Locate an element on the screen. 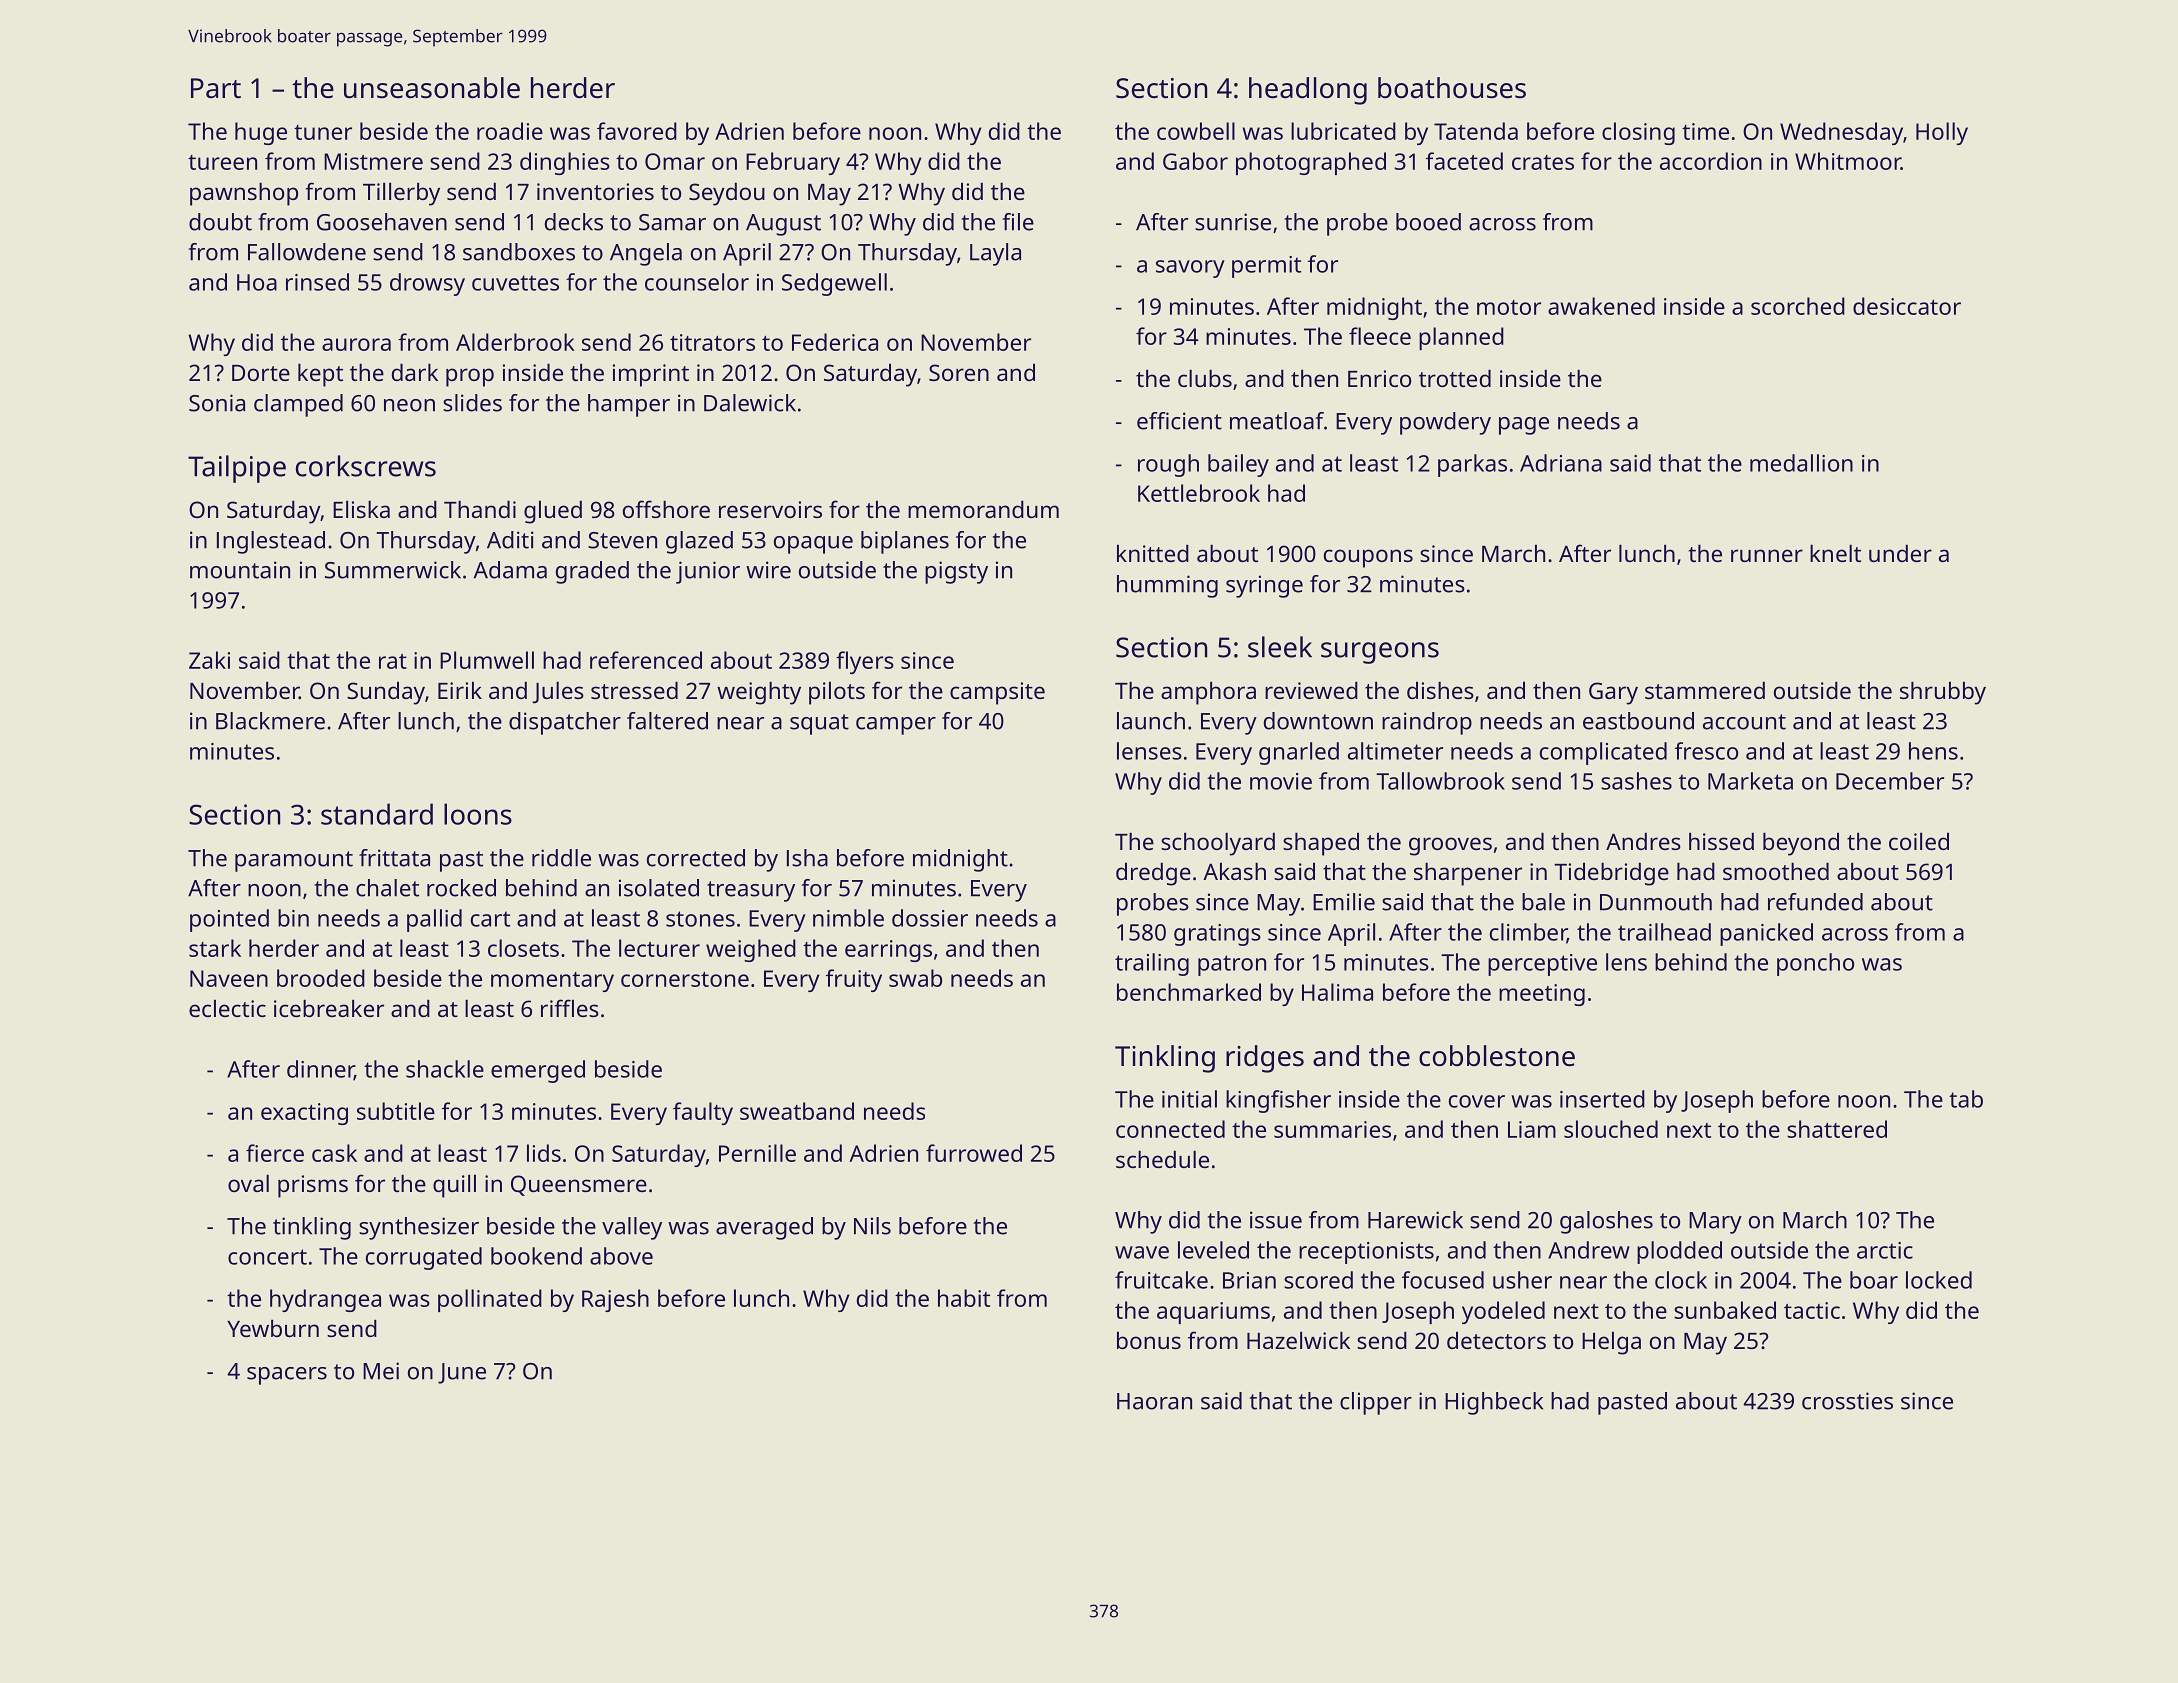 The image size is (2178, 1683). runner is located at coordinates (1767, 555).
